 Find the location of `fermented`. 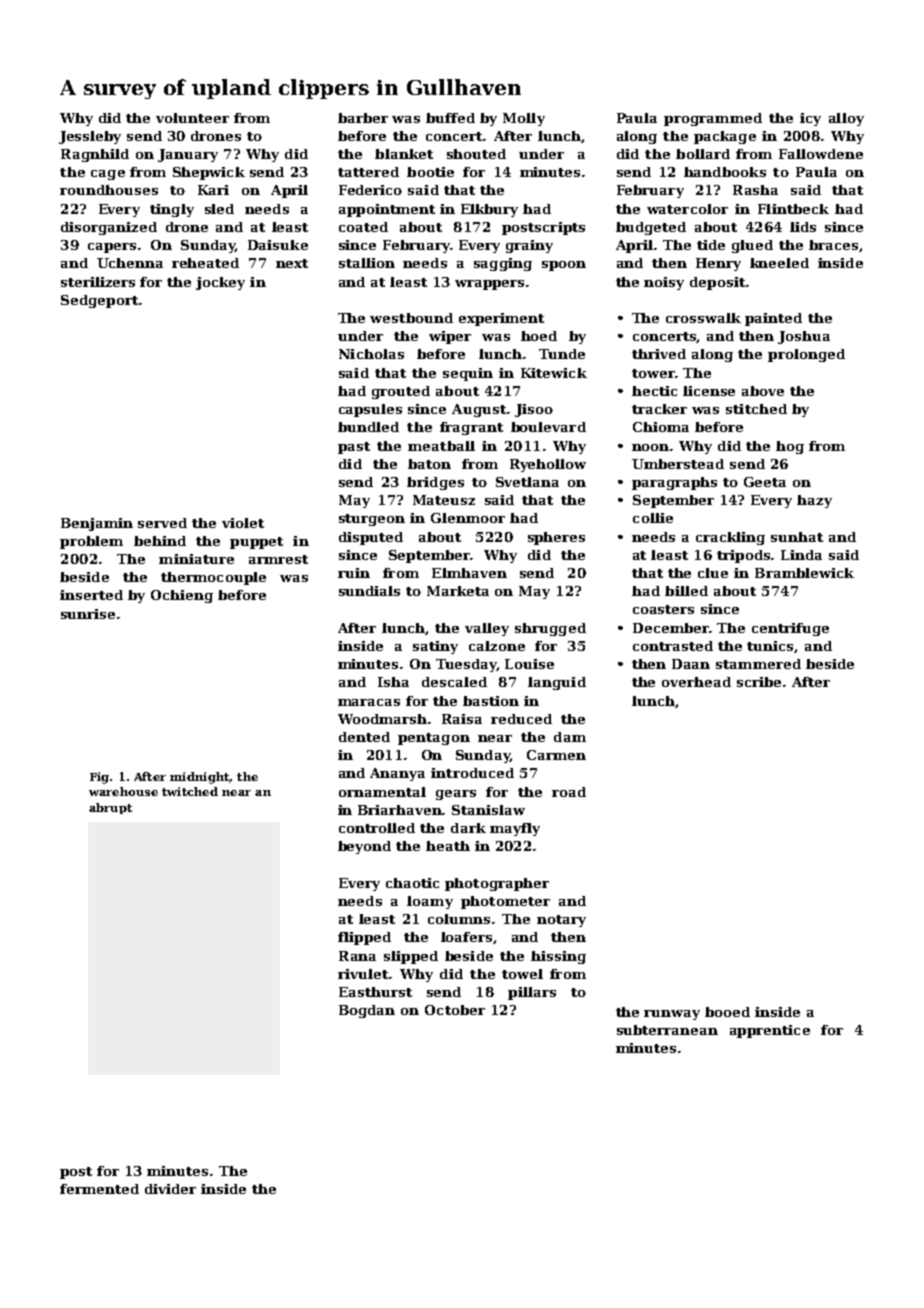

fermented is located at coordinates (99, 1189).
